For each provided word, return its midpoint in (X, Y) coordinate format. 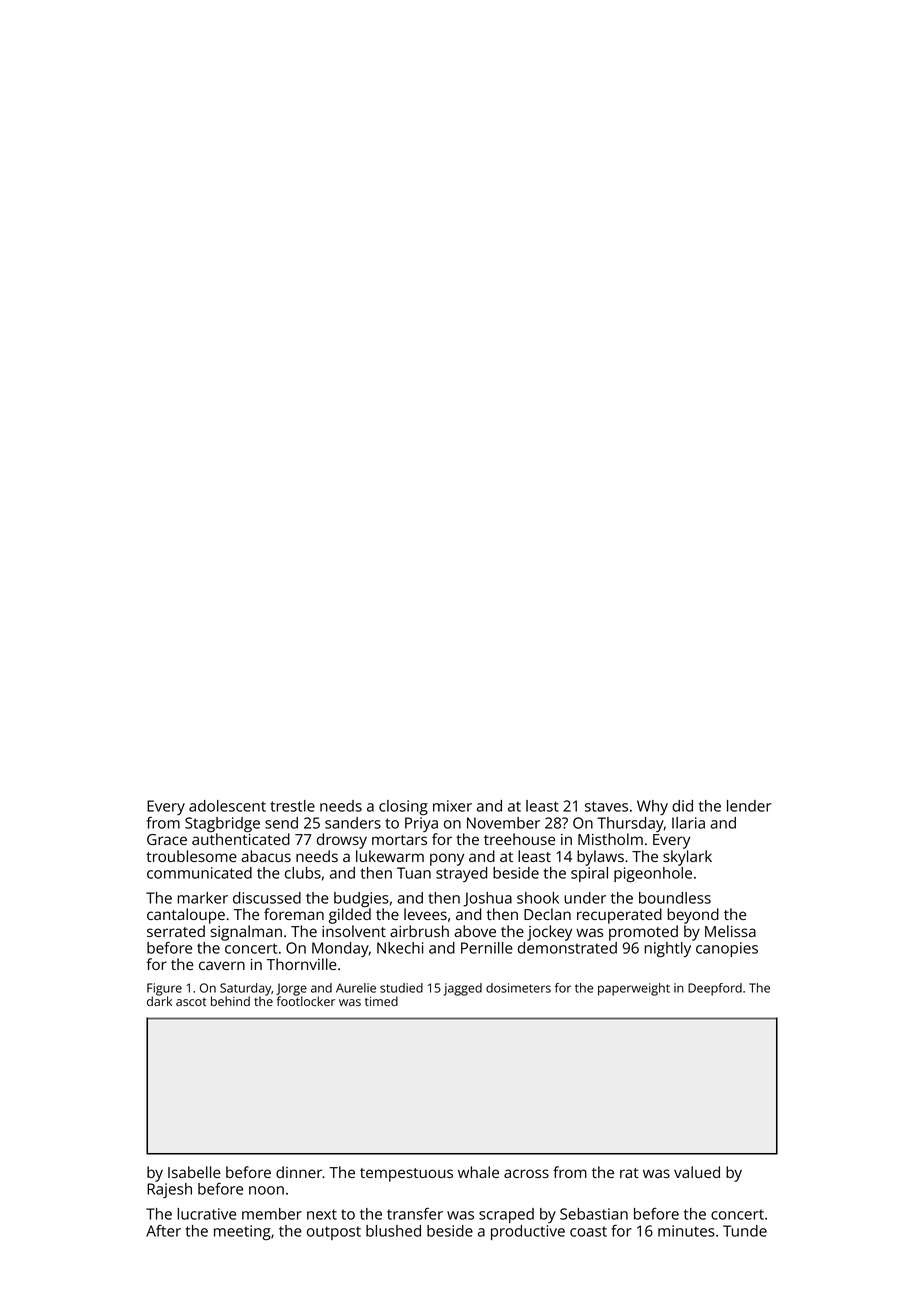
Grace (167, 839)
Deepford (715, 989)
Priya (421, 824)
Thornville (302, 964)
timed (381, 1001)
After (163, 1231)
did (682, 806)
